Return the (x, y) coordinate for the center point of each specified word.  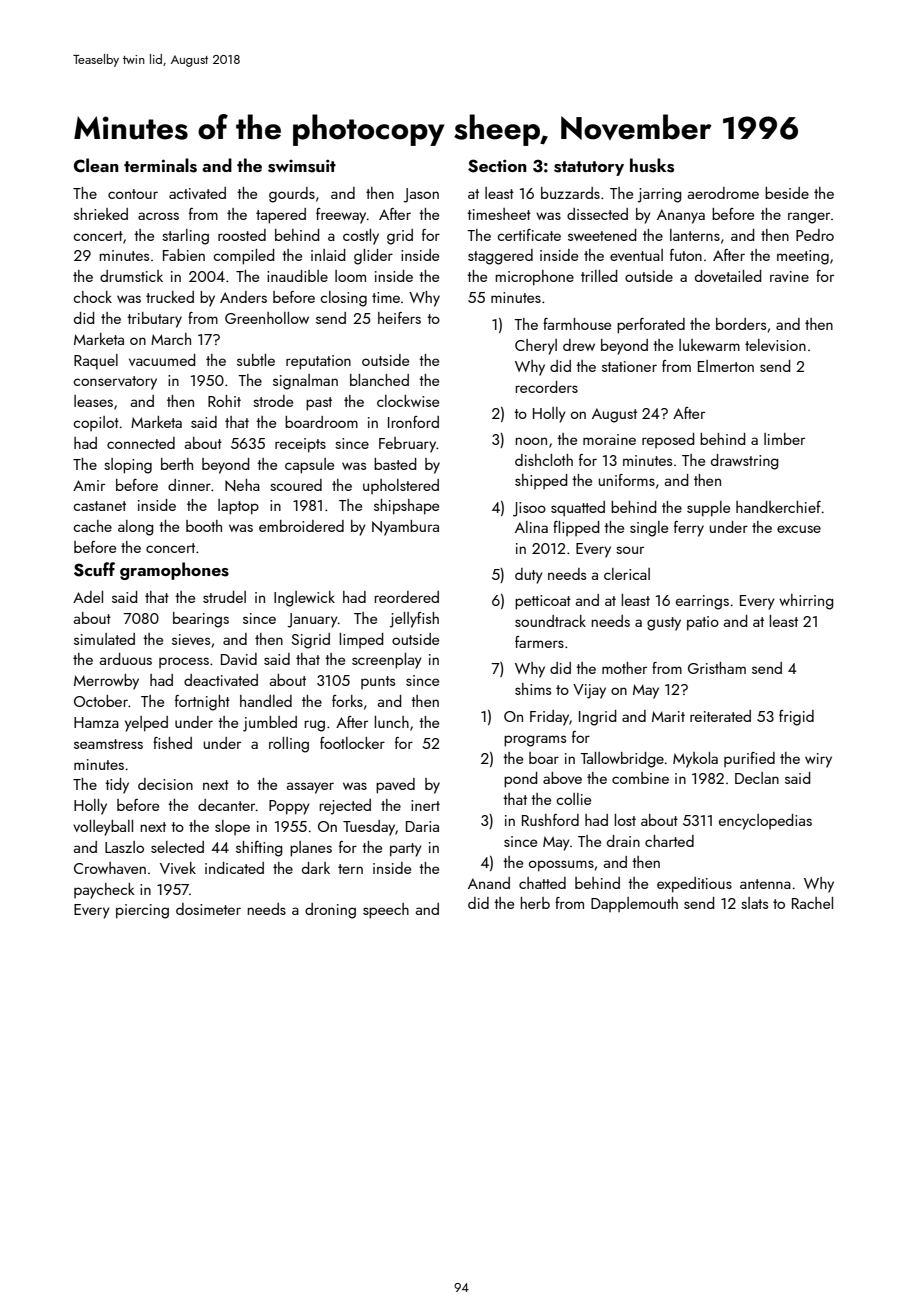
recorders (546, 387)
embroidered (301, 526)
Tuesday (369, 828)
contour (133, 194)
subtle (256, 360)
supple (708, 509)
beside (787, 193)
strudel (224, 597)
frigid (796, 718)
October (101, 701)
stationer (629, 366)
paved (395, 786)
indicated (234, 868)
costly (361, 237)
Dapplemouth (634, 904)
